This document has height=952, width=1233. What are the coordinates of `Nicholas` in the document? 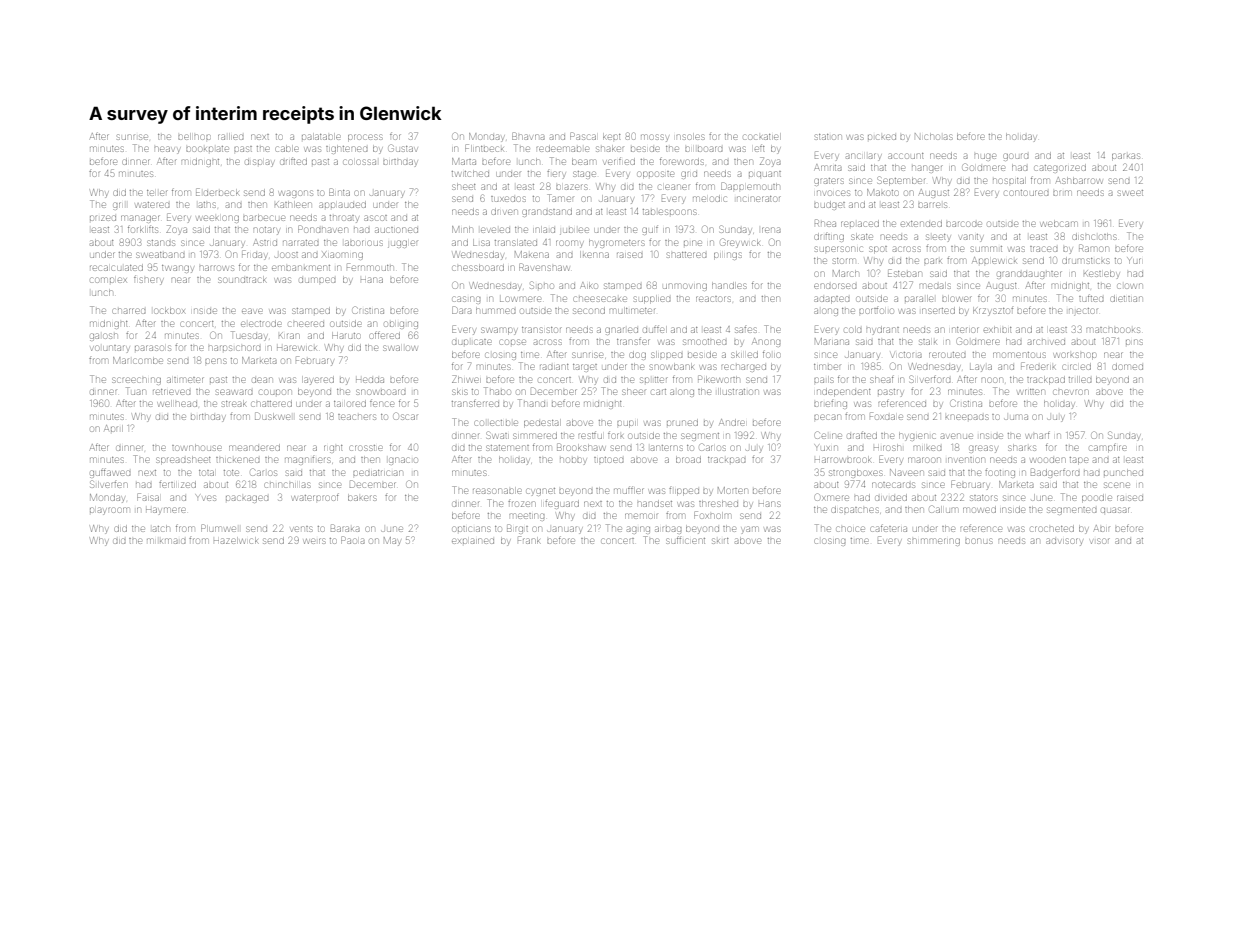 It's located at (933, 136).
